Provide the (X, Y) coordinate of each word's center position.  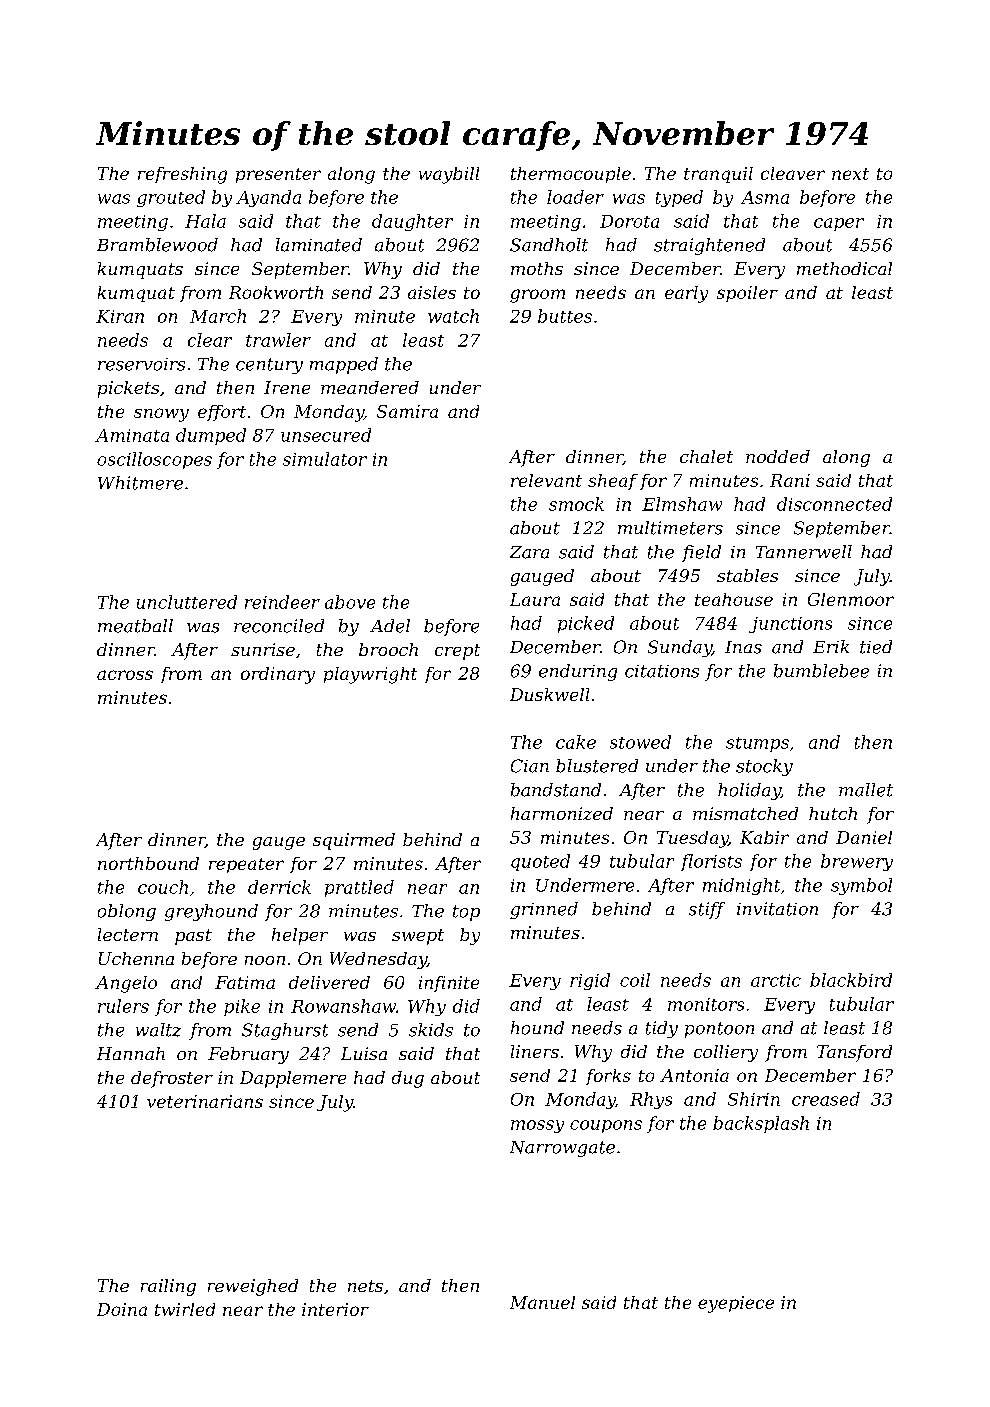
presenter (278, 175)
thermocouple (571, 175)
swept (418, 937)
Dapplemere (293, 1079)
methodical (844, 268)
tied (876, 647)
